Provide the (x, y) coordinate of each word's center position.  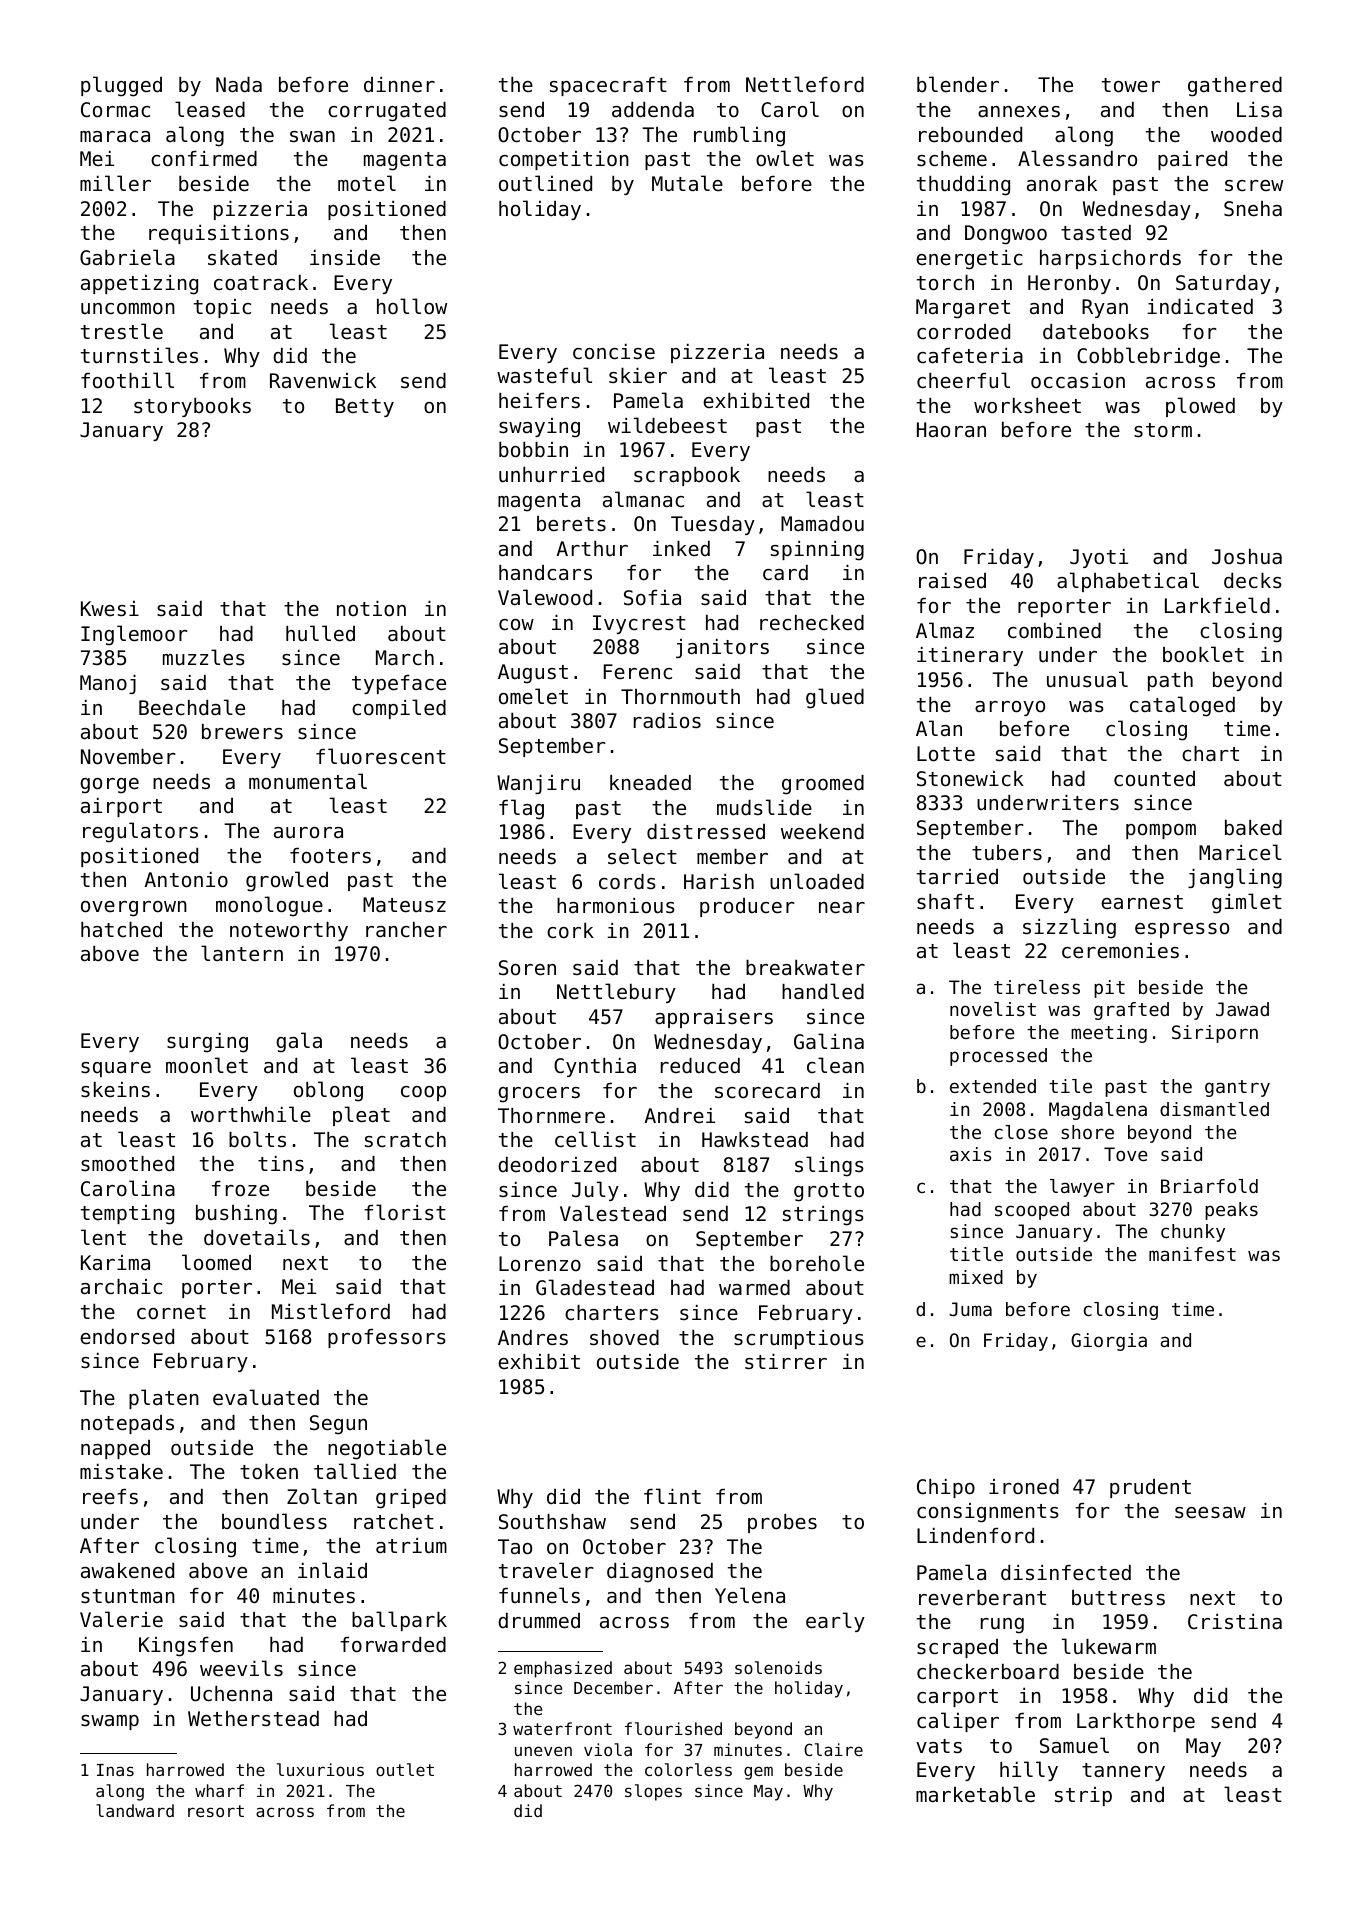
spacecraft (608, 86)
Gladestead (595, 1287)
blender (958, 84)
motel (367, 183)
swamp (110, 1722)
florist (405, 1212)
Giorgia (1109, 1342)
